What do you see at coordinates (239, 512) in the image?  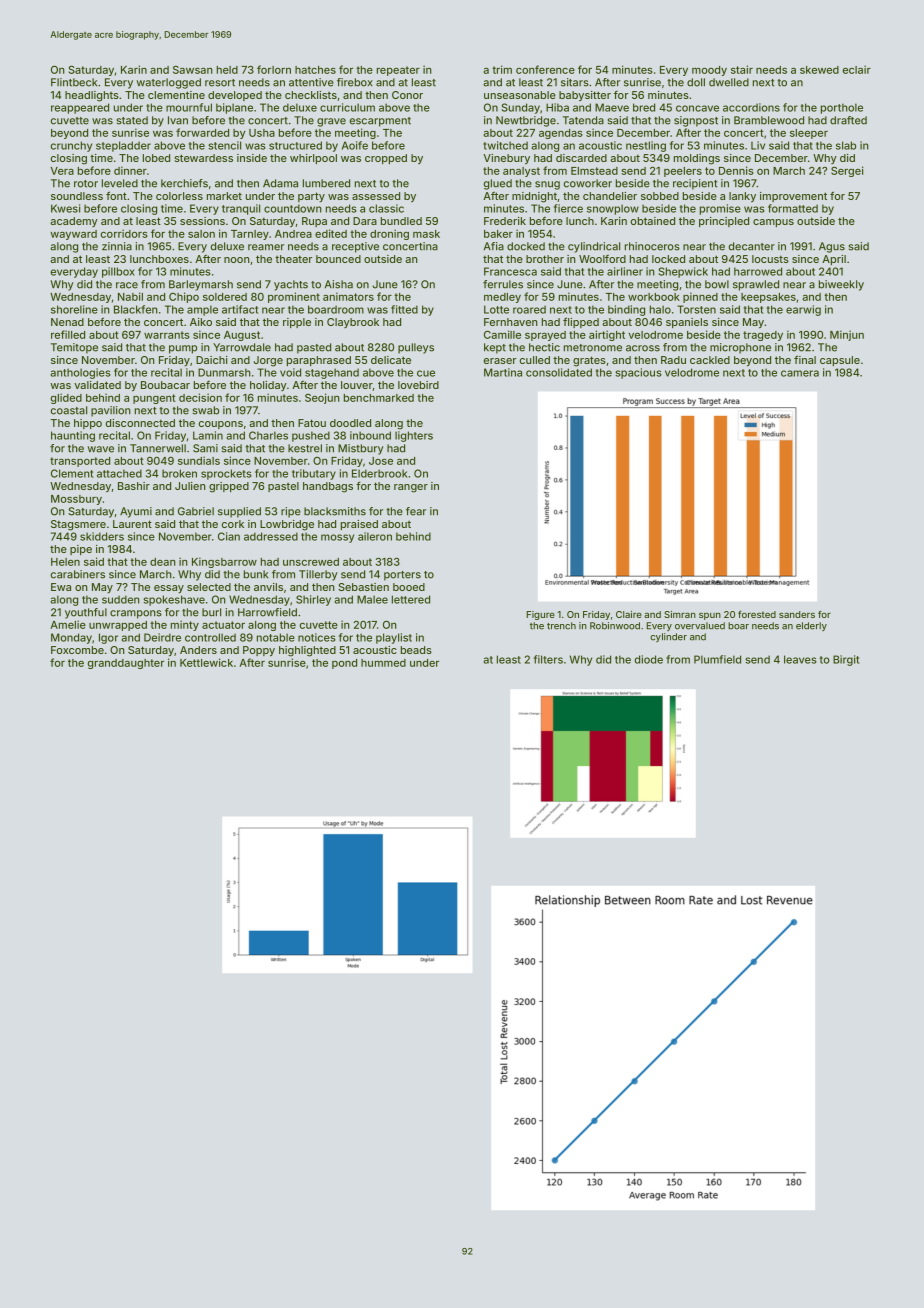 I see `supplied` at bounding box center [239, 512].
